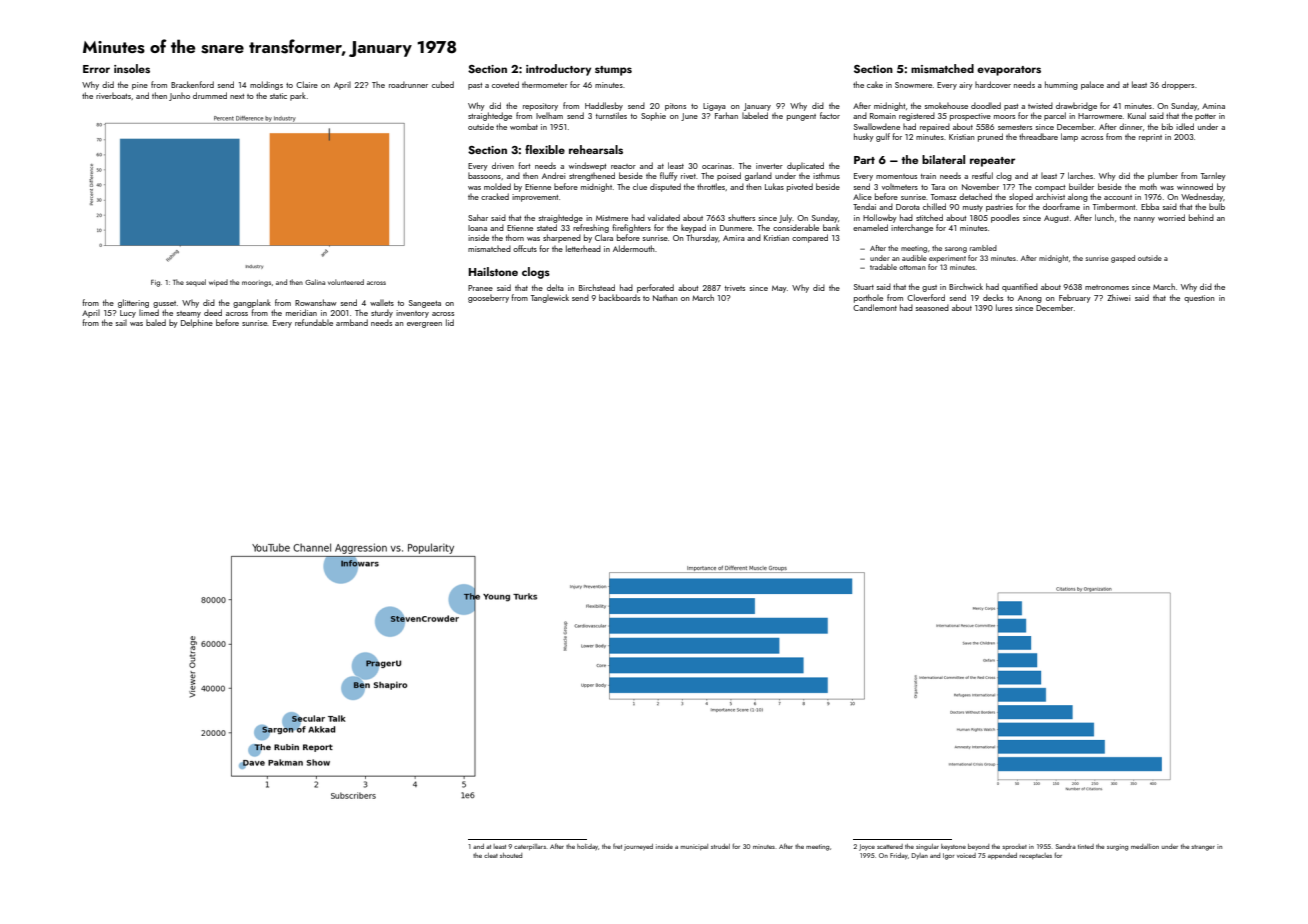  What do you see at coordinates (491, 855) in the page?
I see `cleat` at bounding box center [491, 855].
